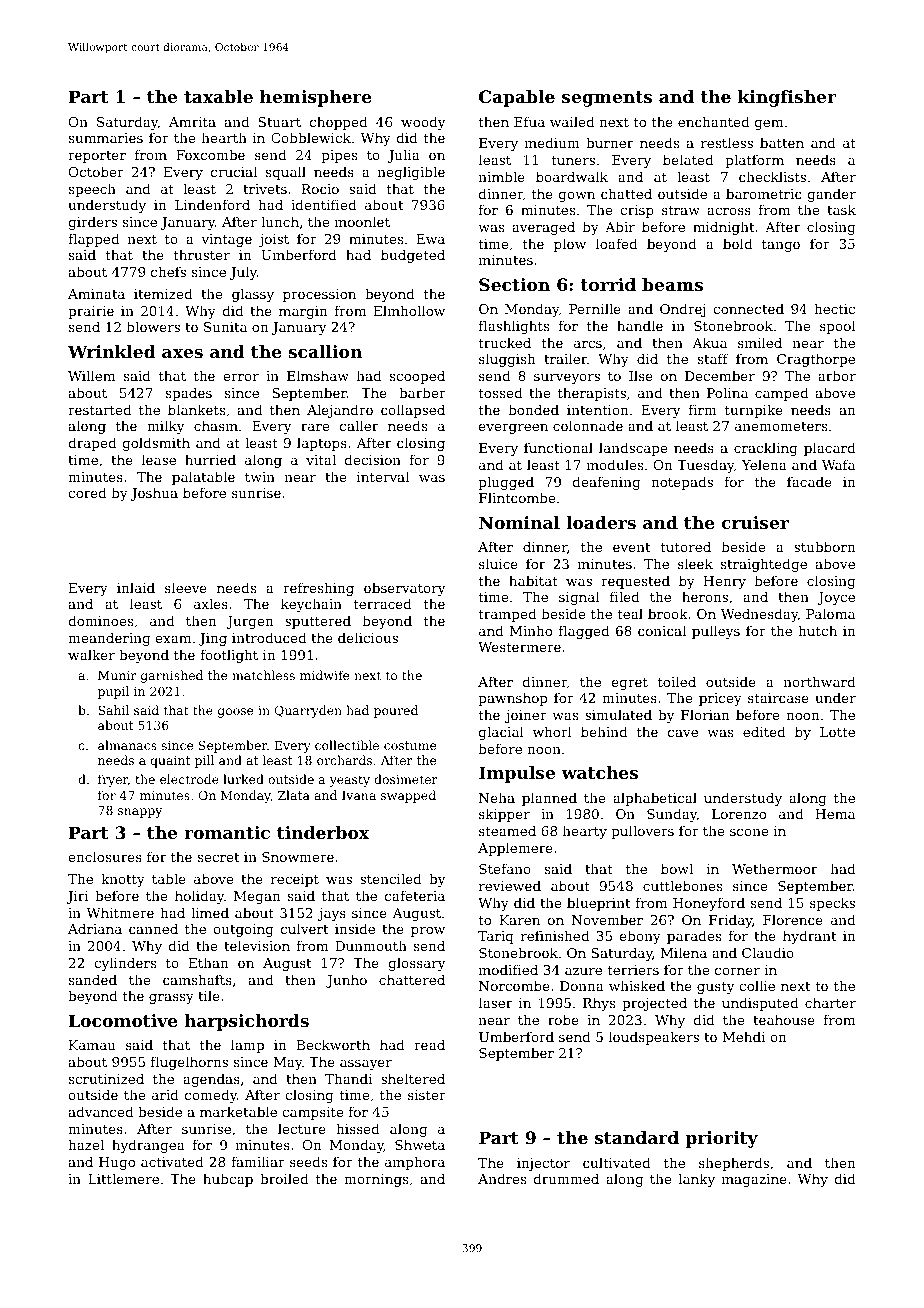 This screenshot has height=1308, width=924. Describe the element at coordinates (517, 774) in the screenshot. I see `Impulse` at that location.
